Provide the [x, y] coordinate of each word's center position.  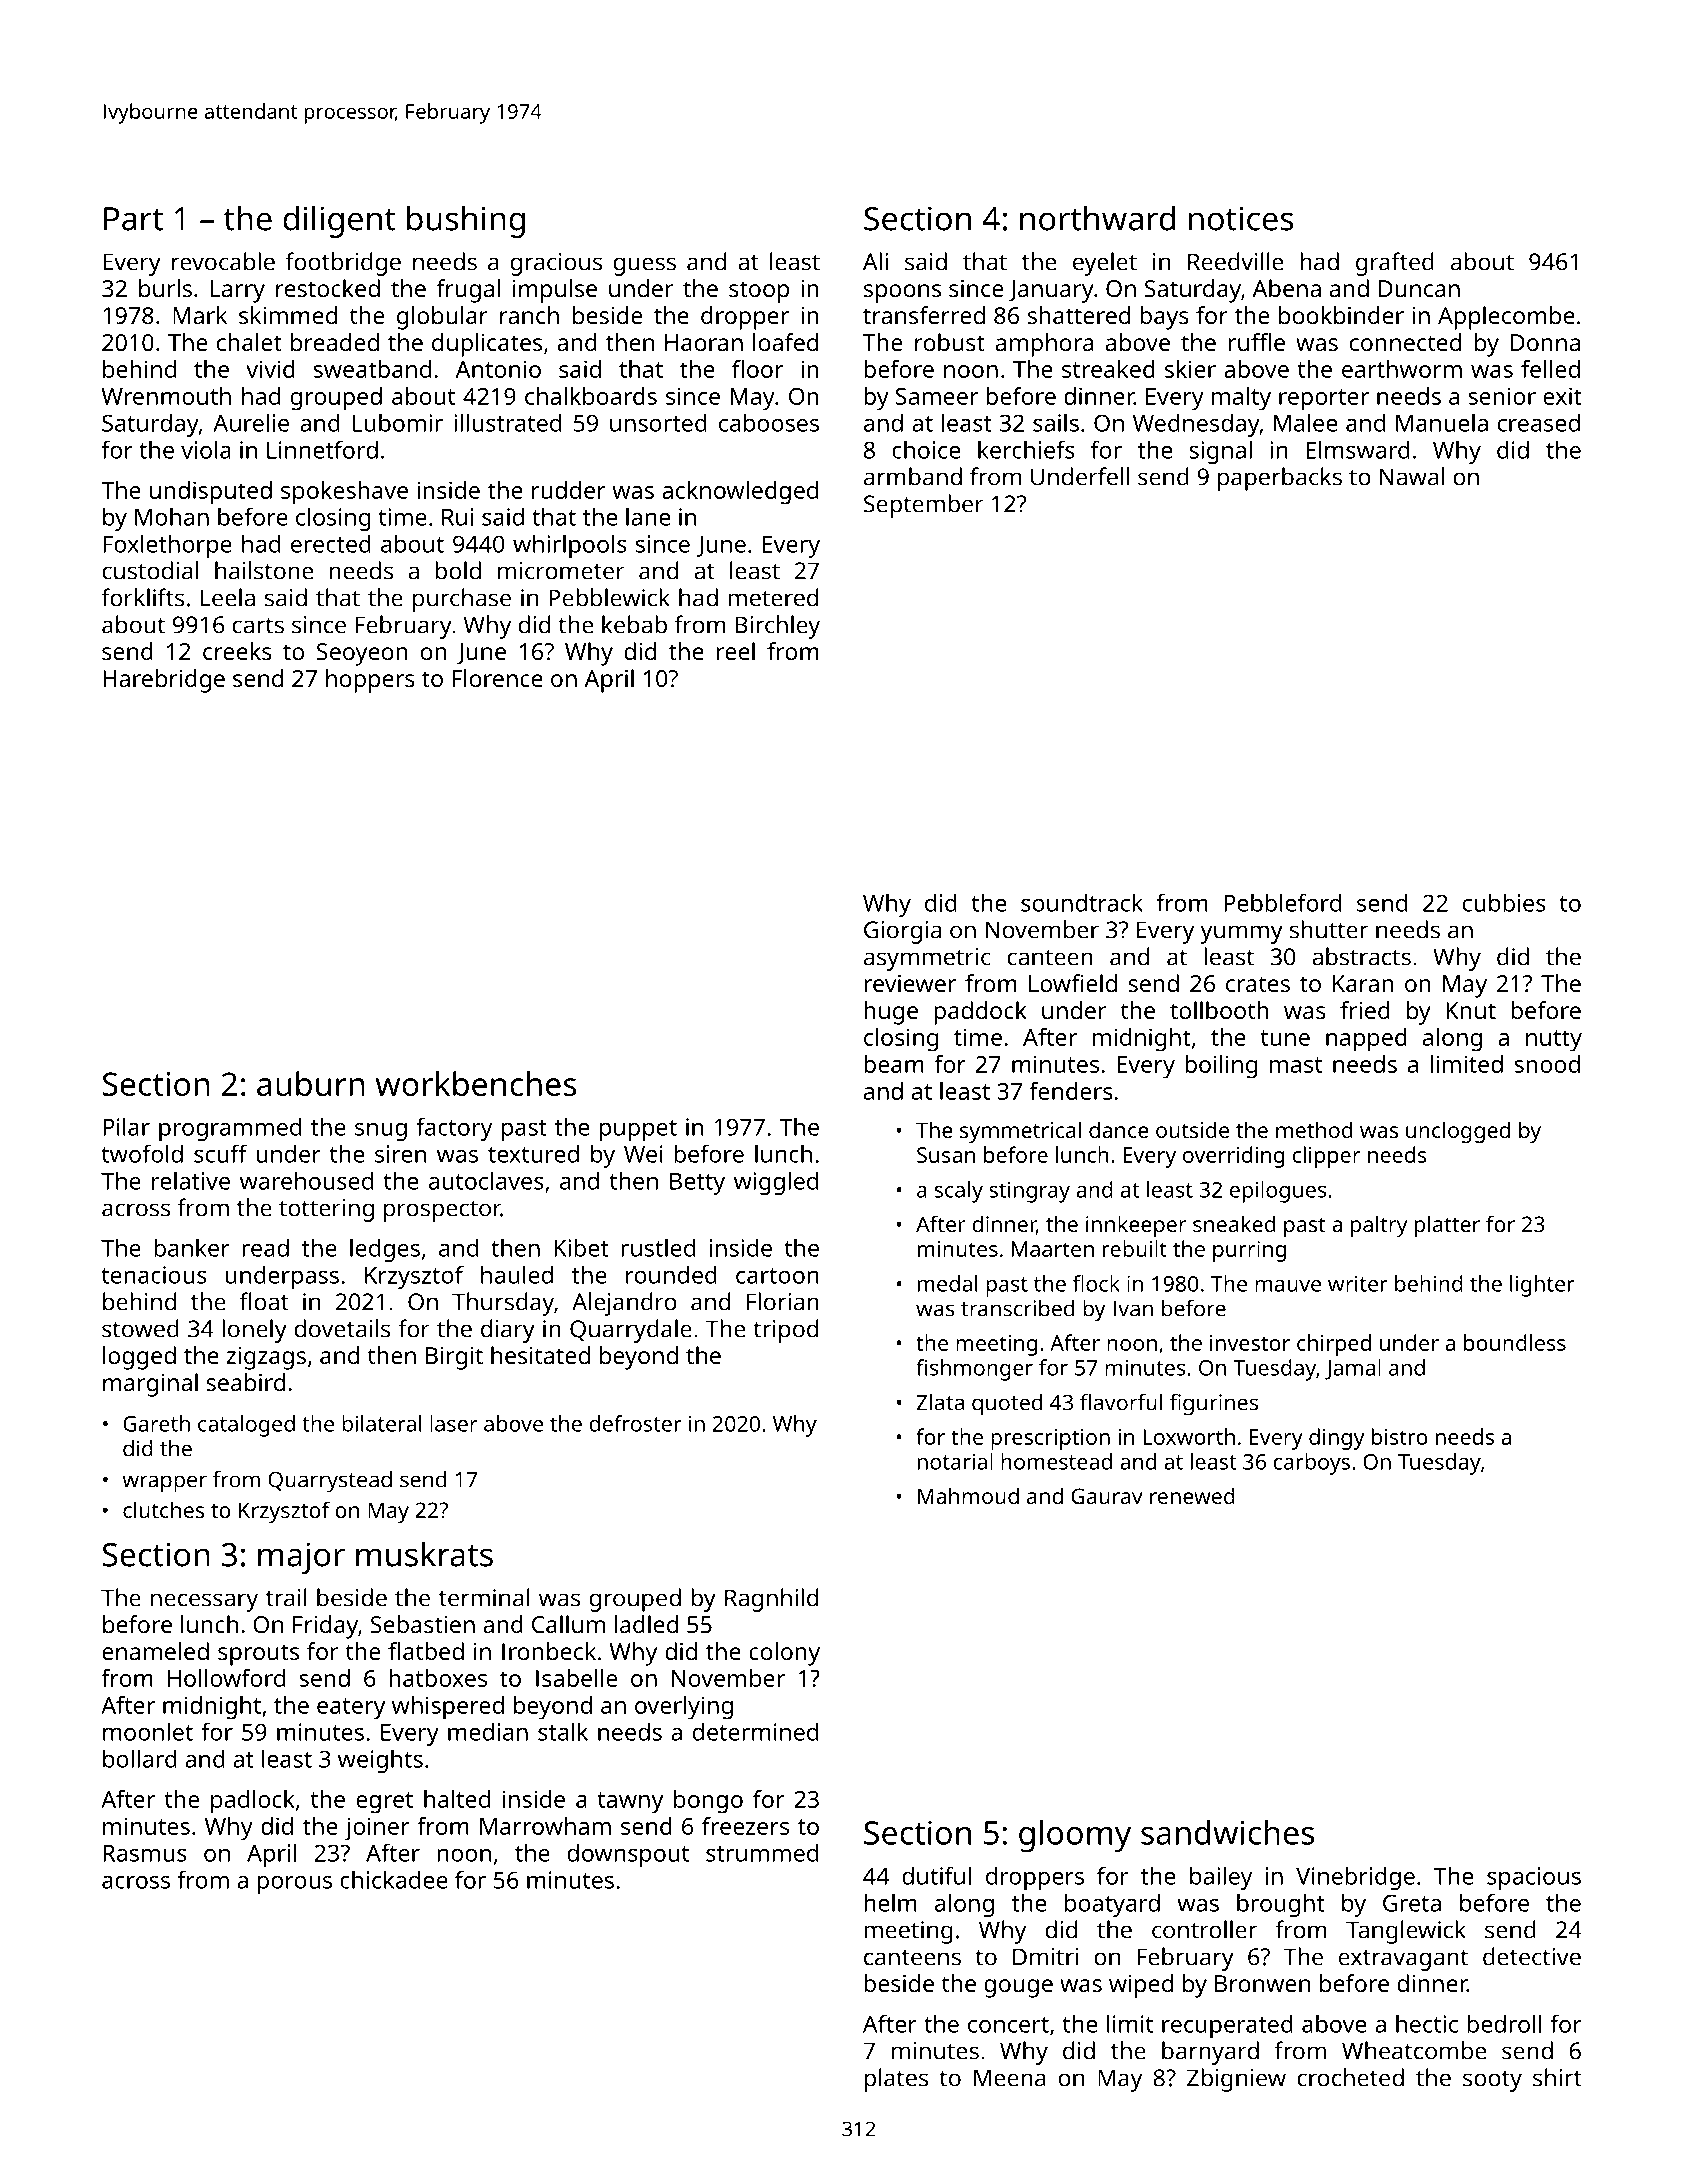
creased [1539, 422]
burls [165, 288]
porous [294, 1885]
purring [1249, 1251]
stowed [140, 1328]
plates [896, 2080]
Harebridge [164, 681]
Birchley [778, 627]
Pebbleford [1282, 902]
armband [913, 476]
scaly [959, 1192]
